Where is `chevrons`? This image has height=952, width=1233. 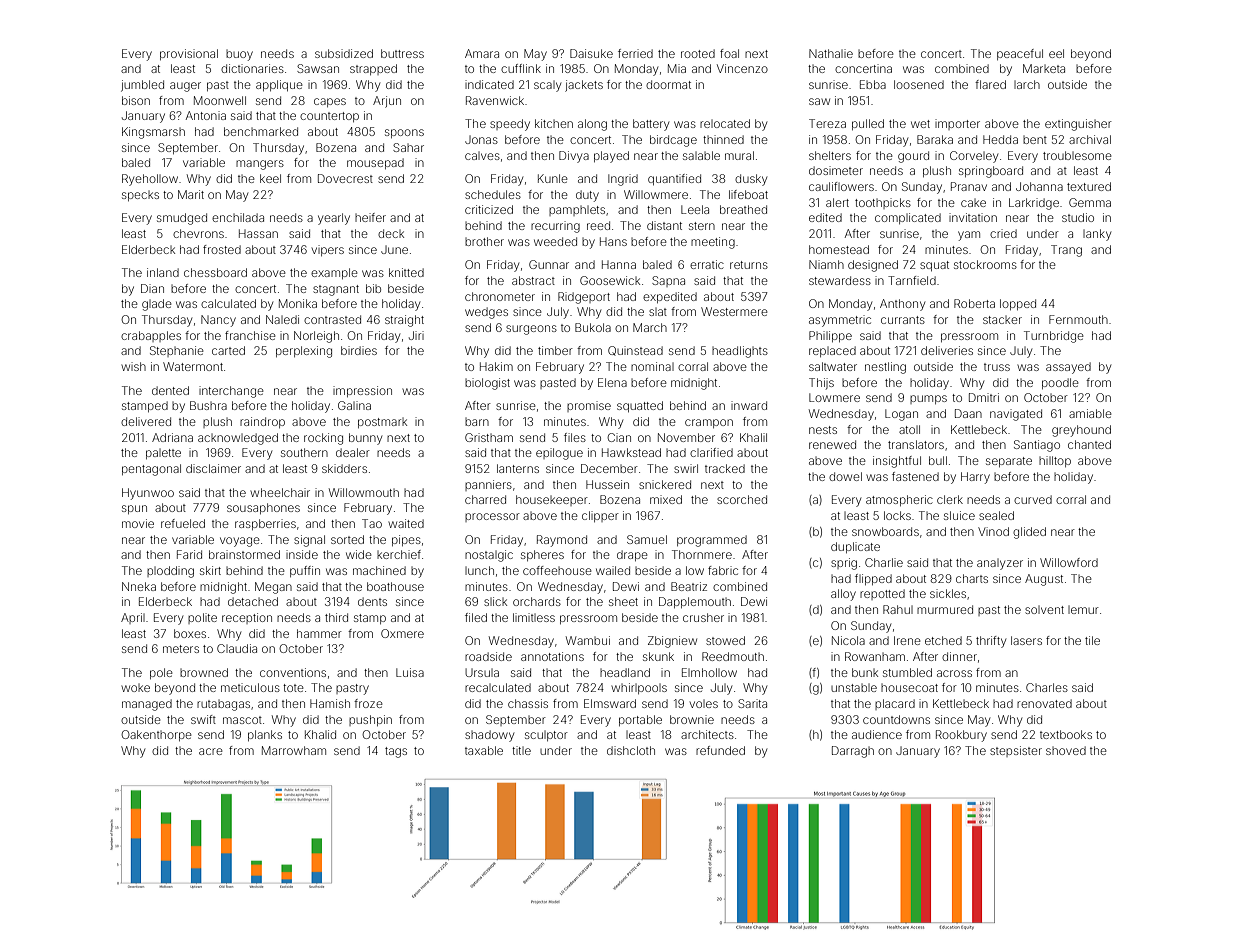
chevrons is located at coordinates (198, 233).
